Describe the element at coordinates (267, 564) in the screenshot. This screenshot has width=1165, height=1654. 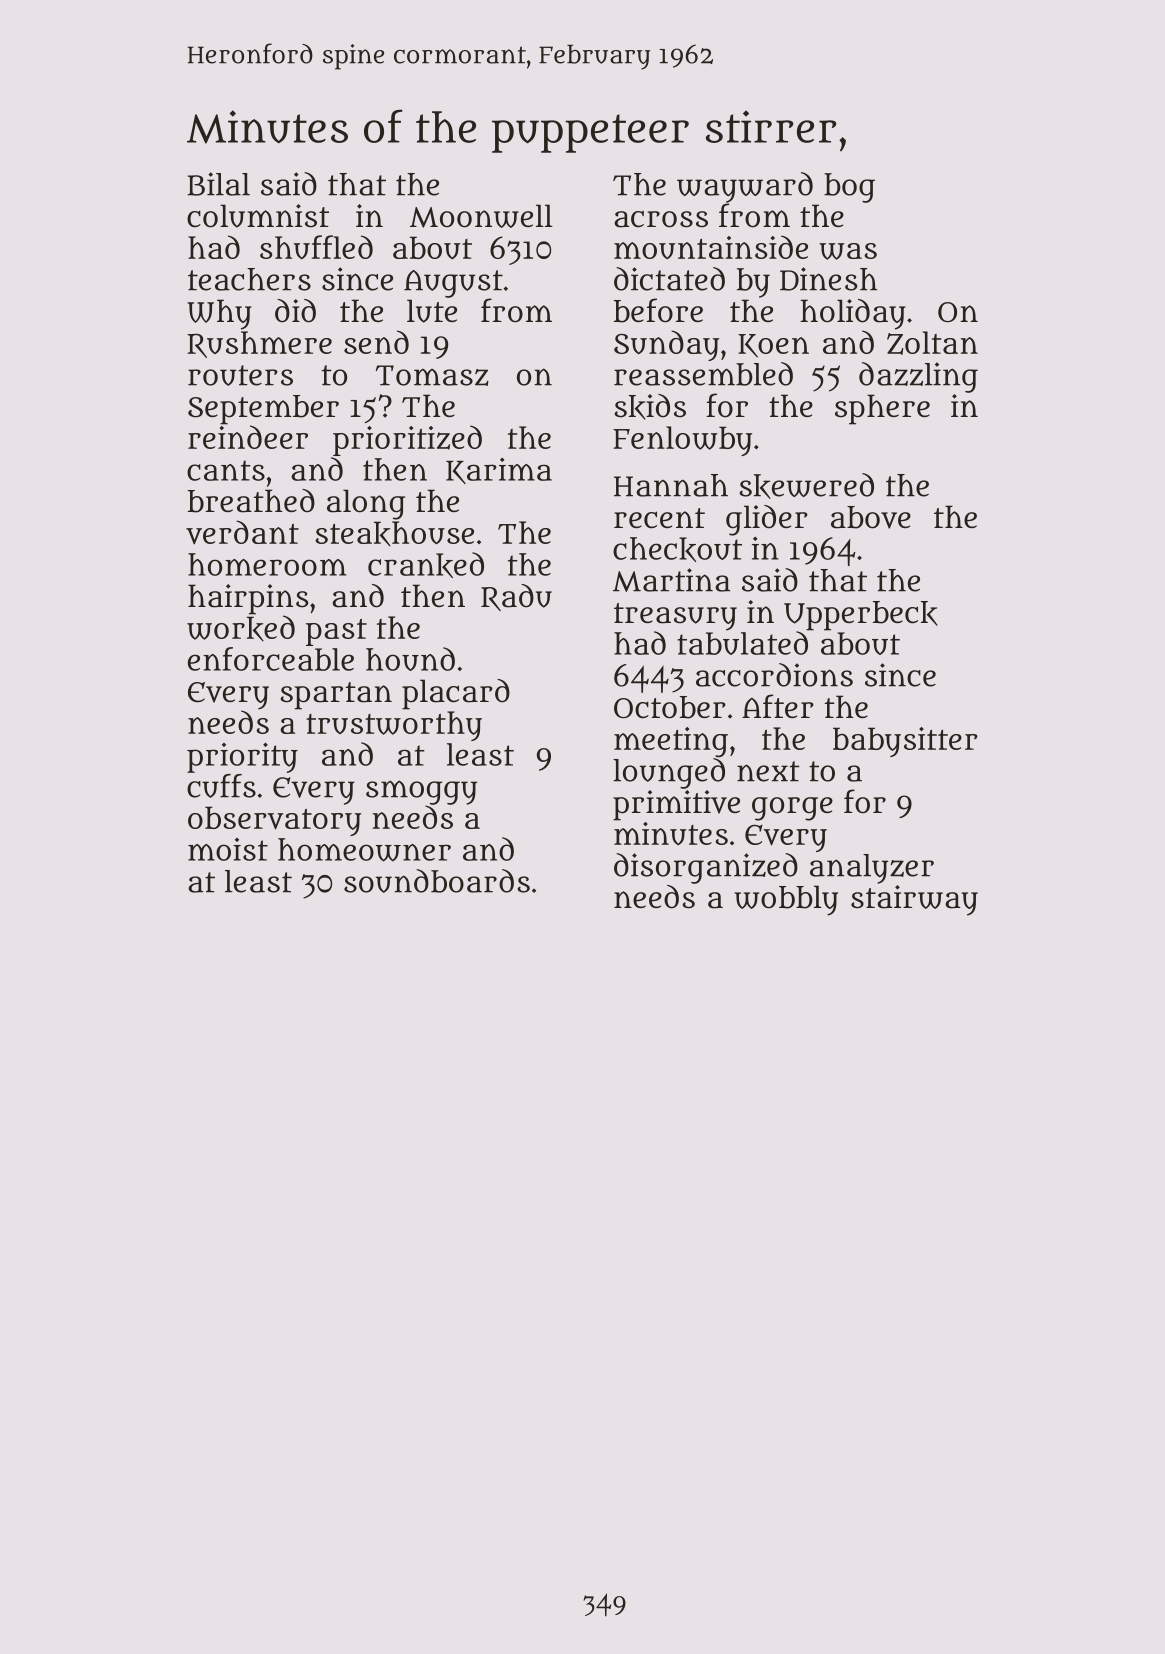
I see `homeroom` at that location.
